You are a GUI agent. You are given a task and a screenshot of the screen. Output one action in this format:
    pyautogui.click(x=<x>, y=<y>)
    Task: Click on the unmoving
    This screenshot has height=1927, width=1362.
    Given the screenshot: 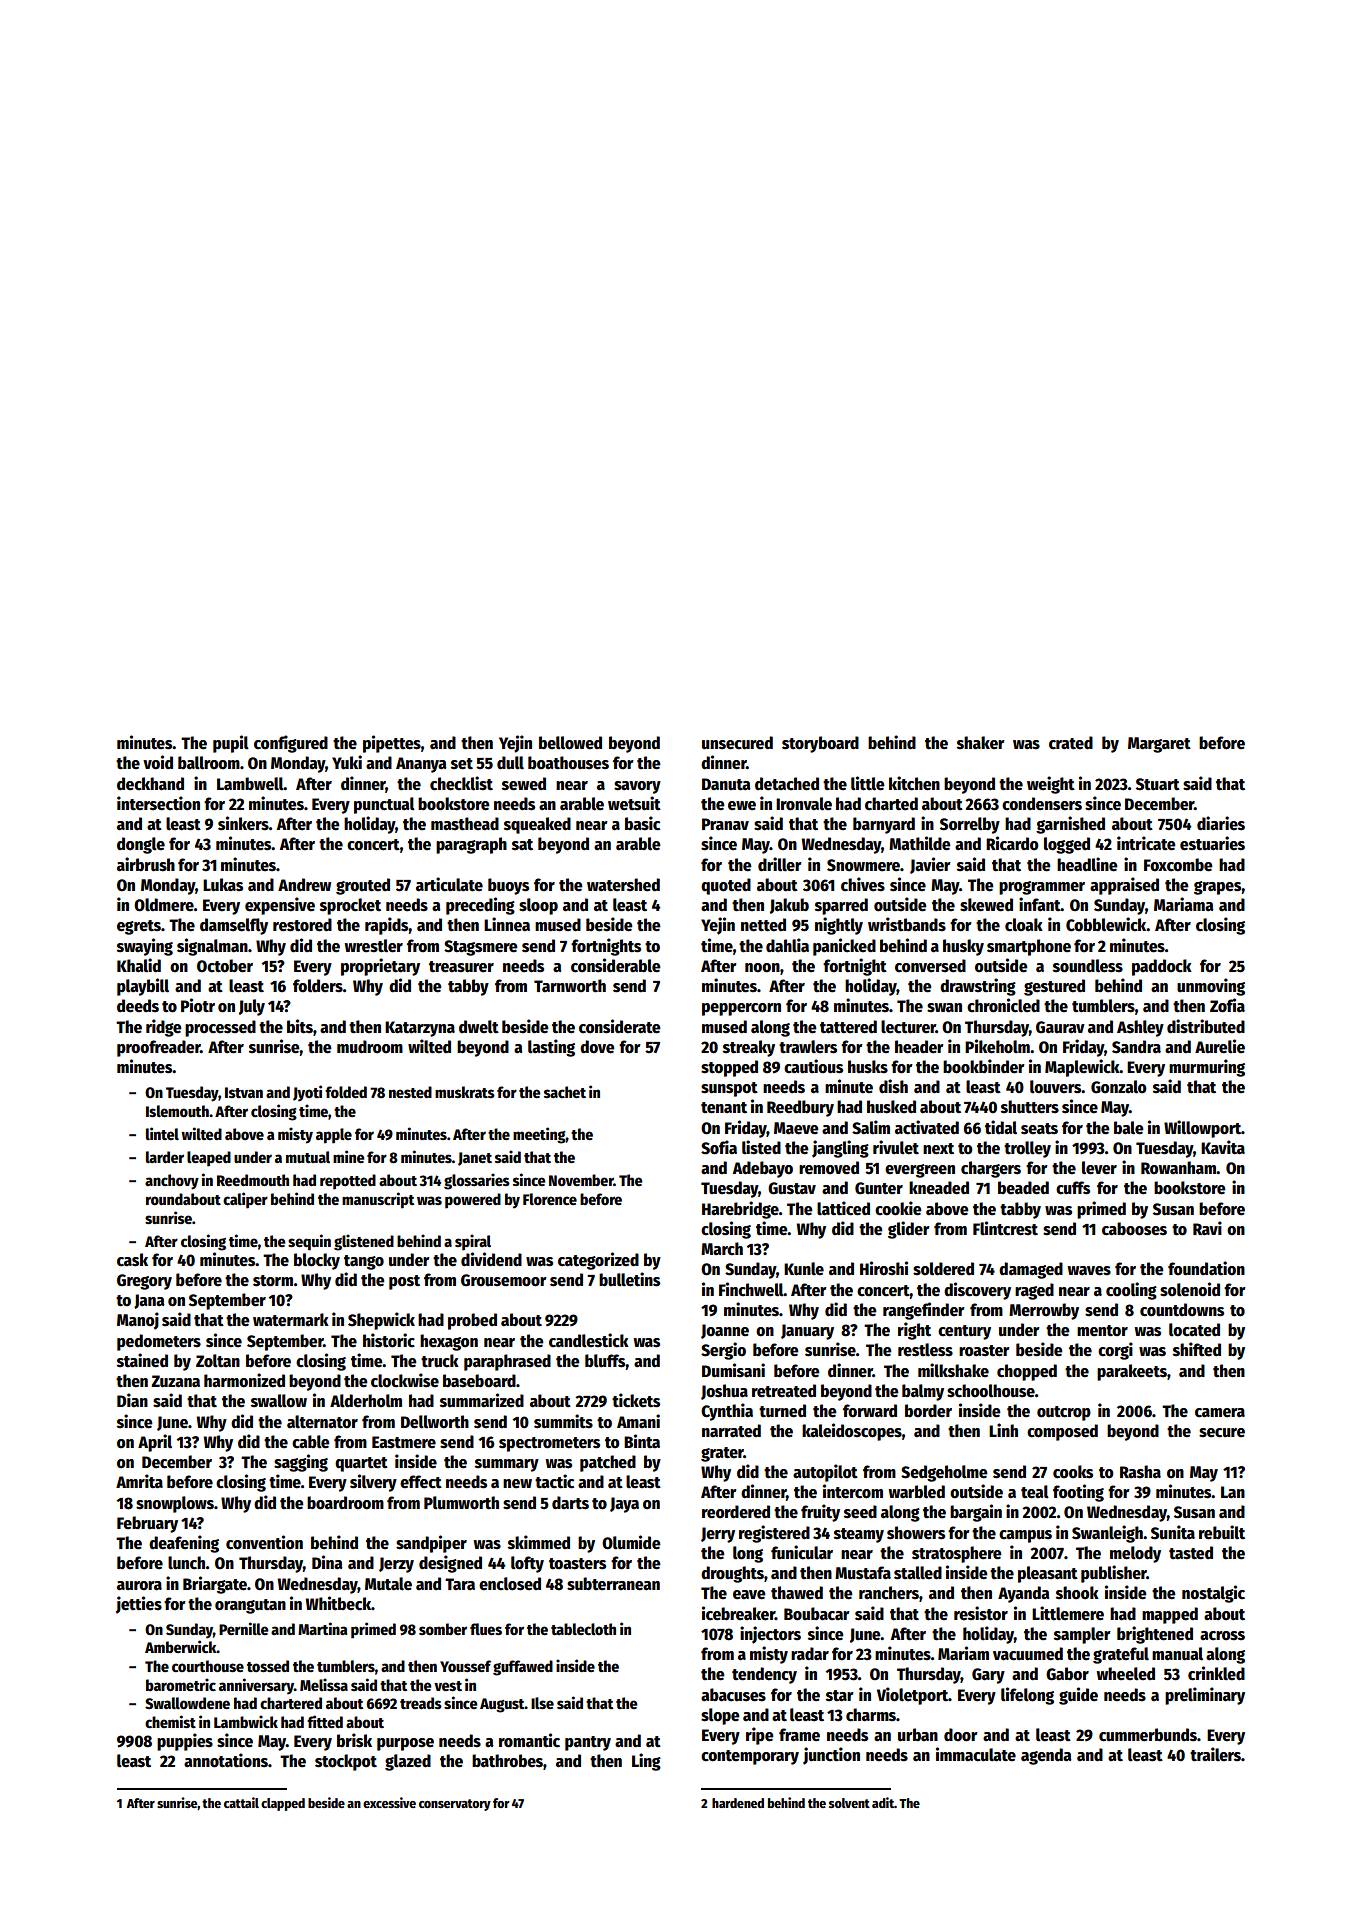 What is the action you would take?
    pyautogui.click(x=1211, y=987)
